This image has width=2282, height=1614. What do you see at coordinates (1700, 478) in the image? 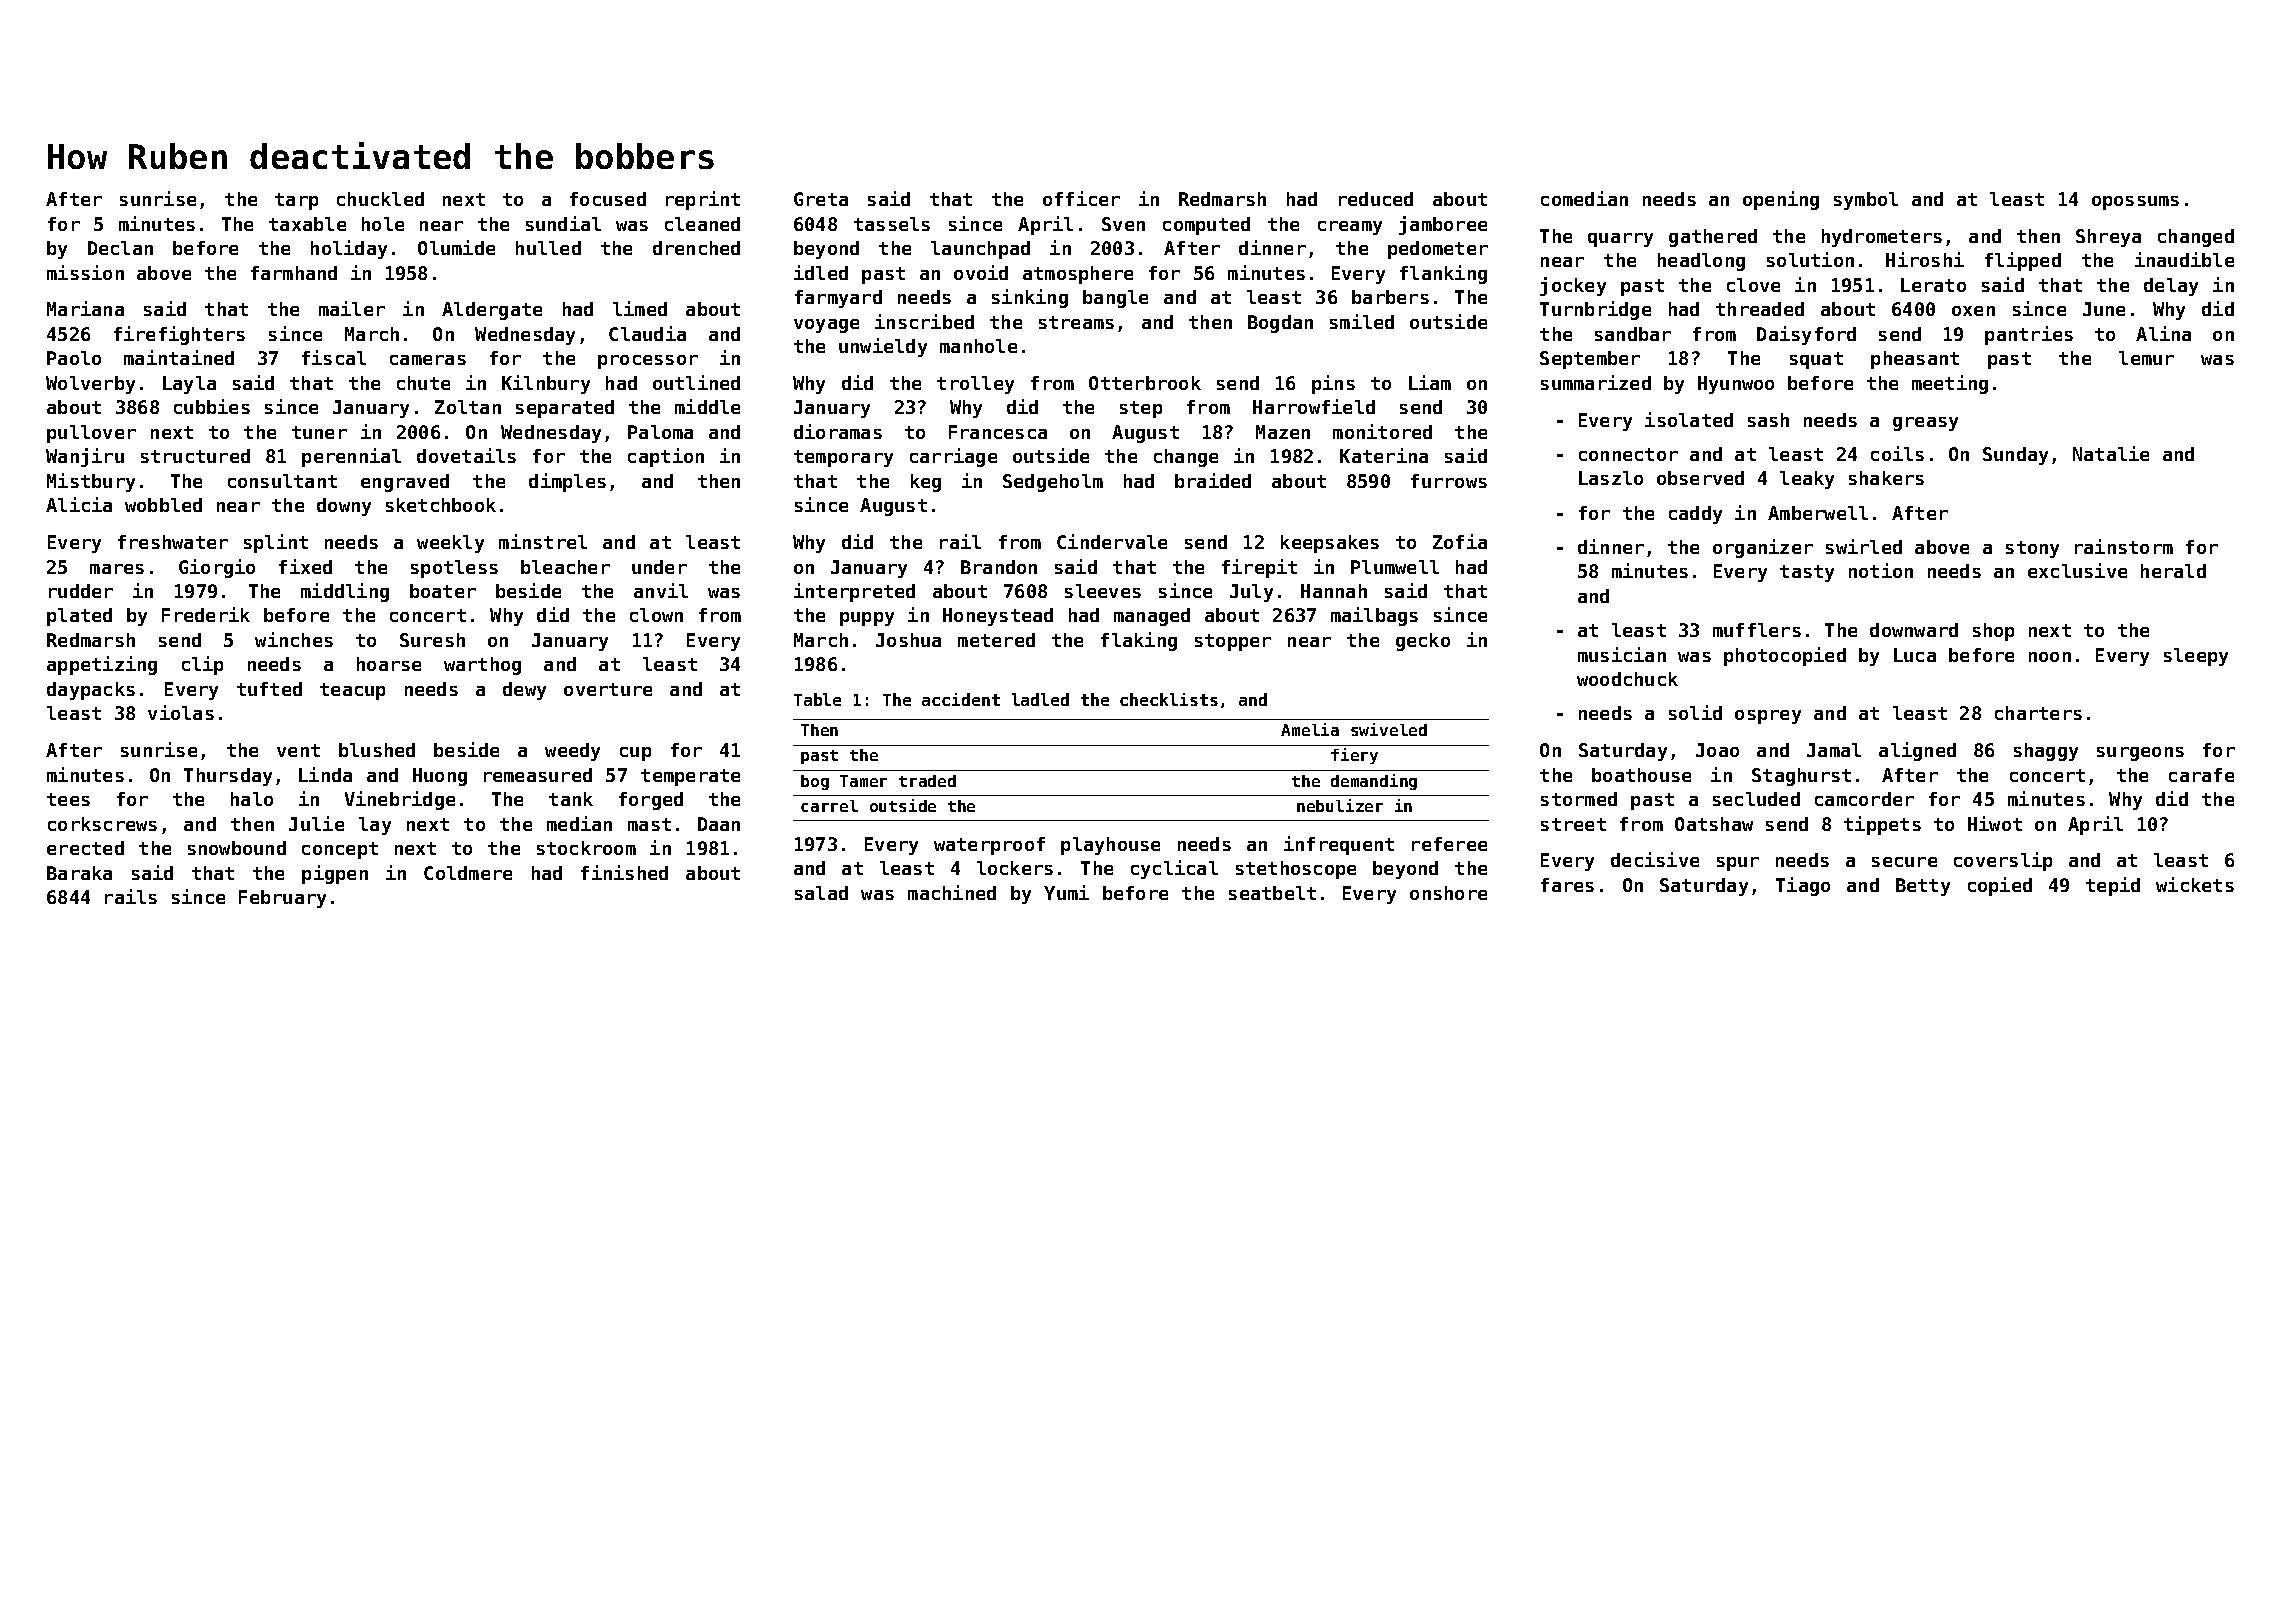
I see `observed` at bounding box center [1700, 478].
